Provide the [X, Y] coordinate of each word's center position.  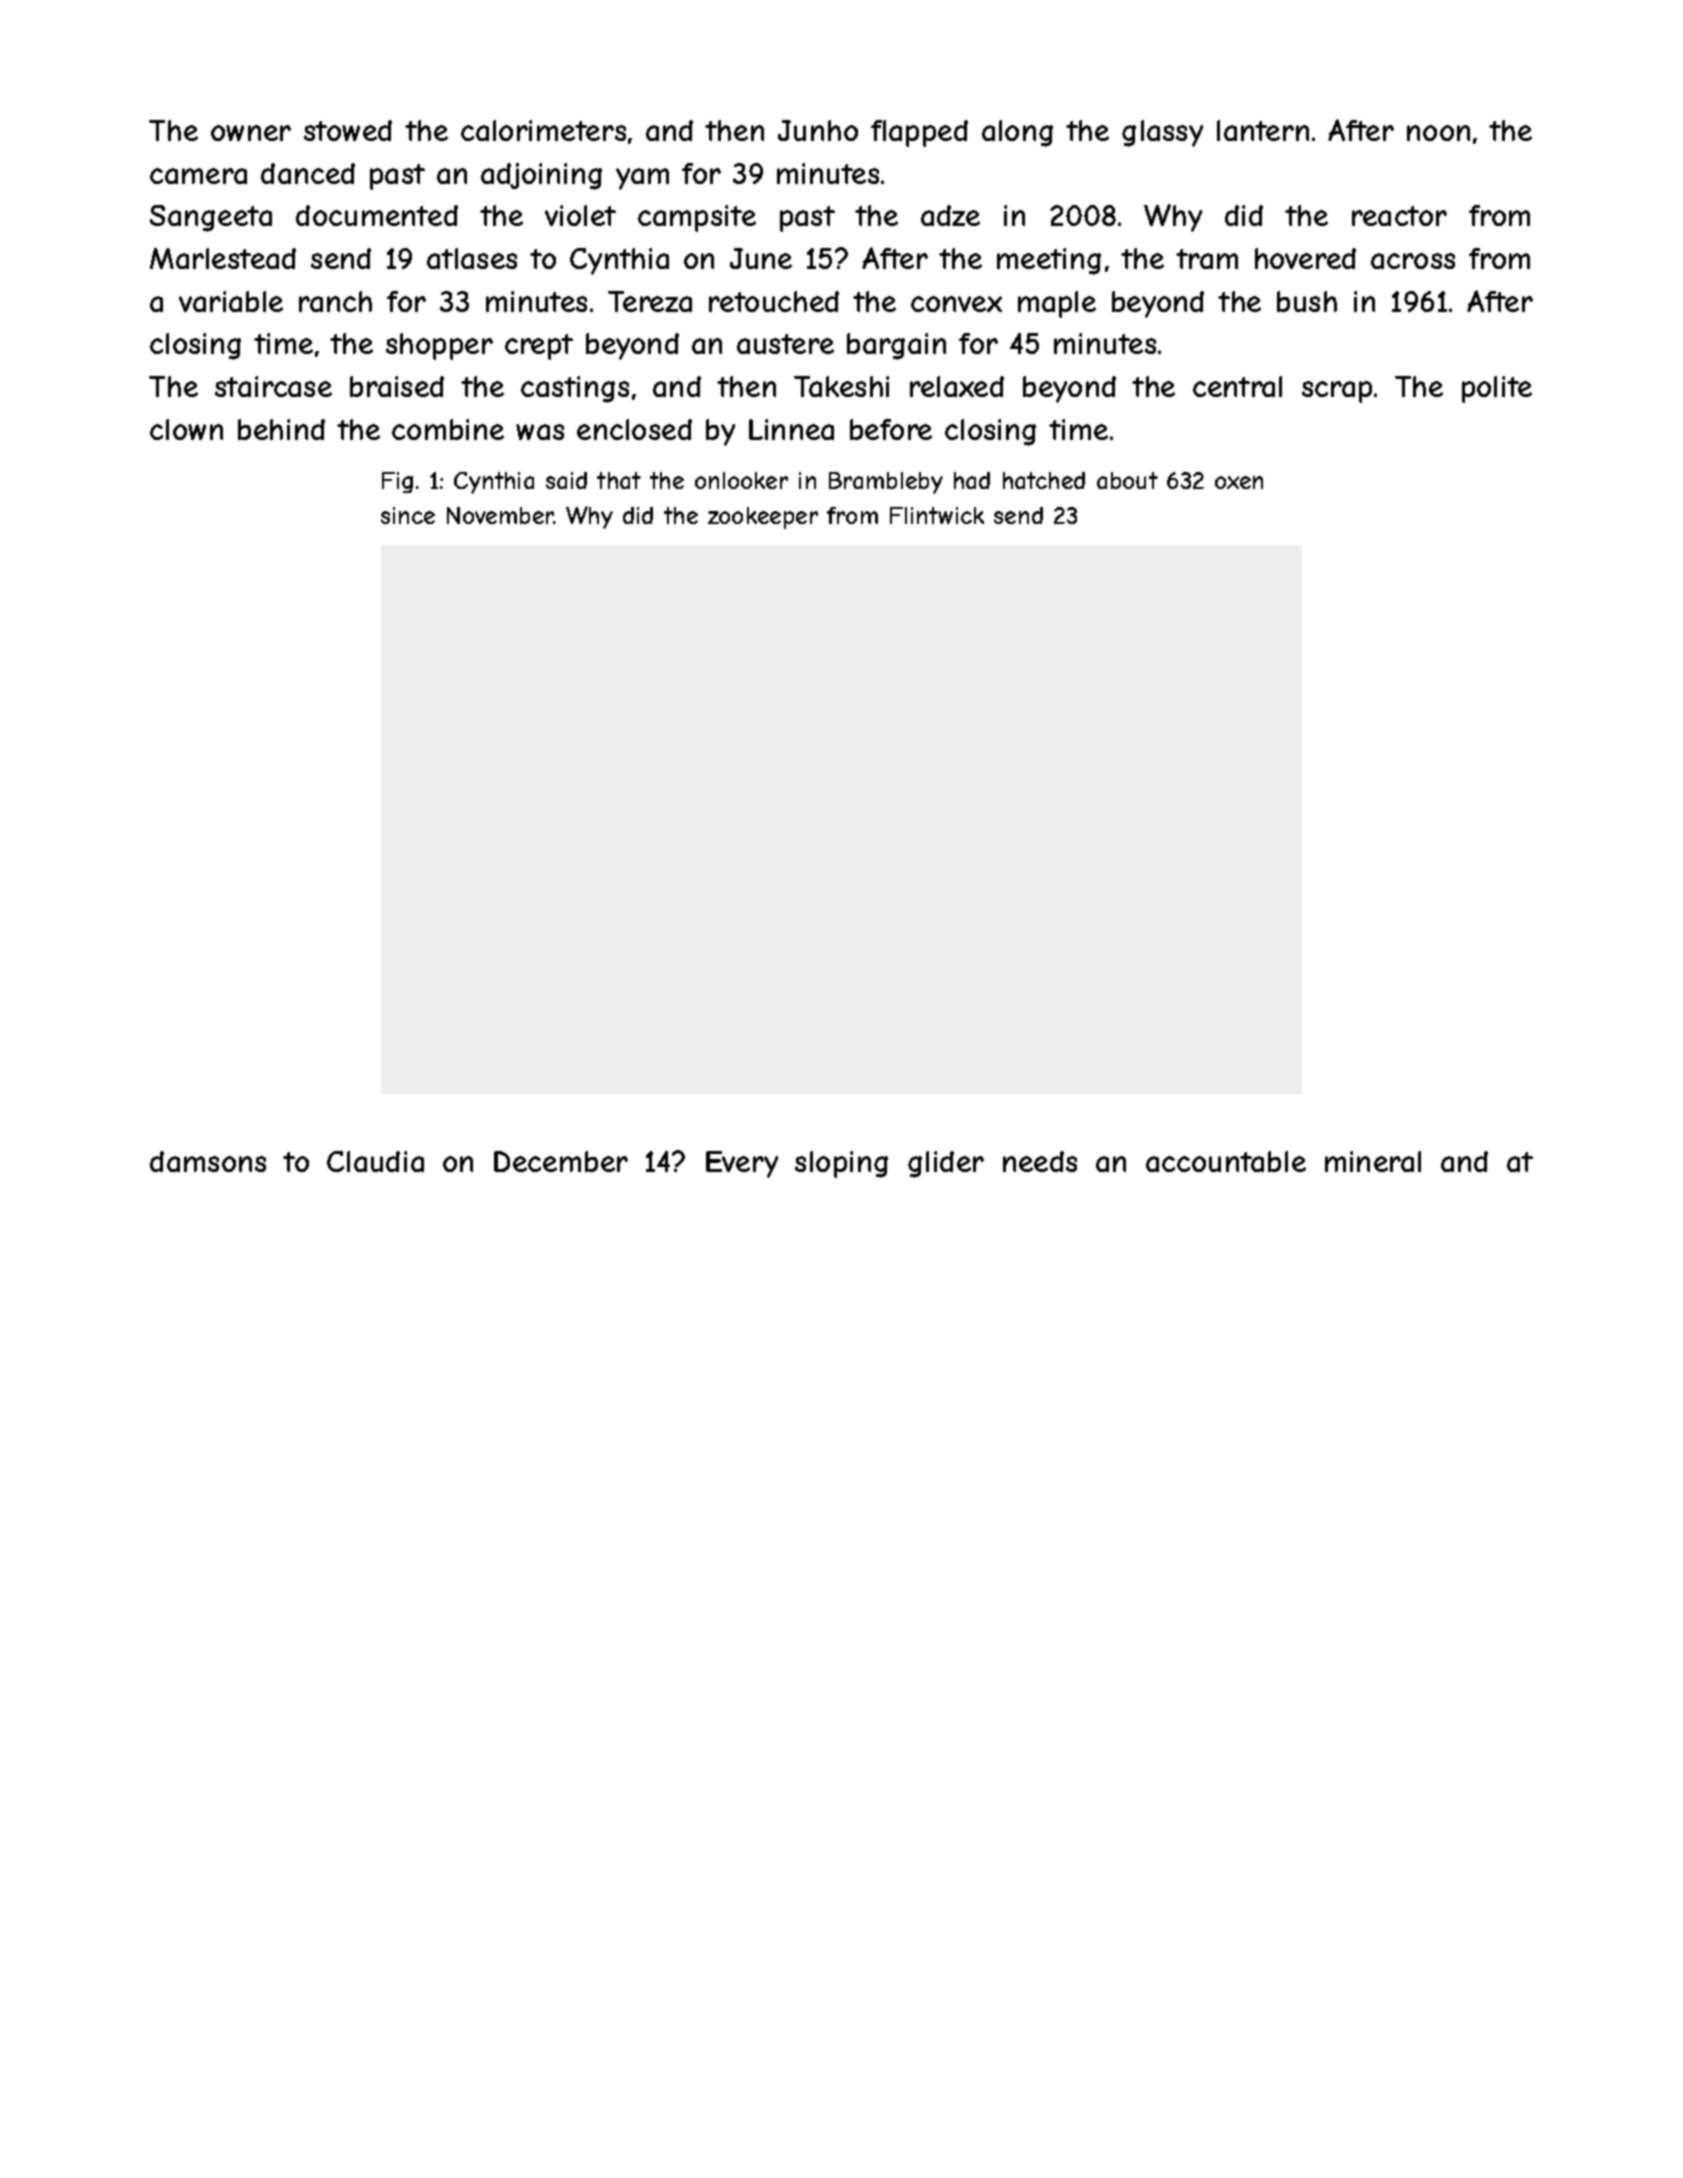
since [408, 515]
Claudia [375, 1161]
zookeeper [763, 518]
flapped [919, 133]
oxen [1239, 482]
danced [308, 173]
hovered [1305, 258]
